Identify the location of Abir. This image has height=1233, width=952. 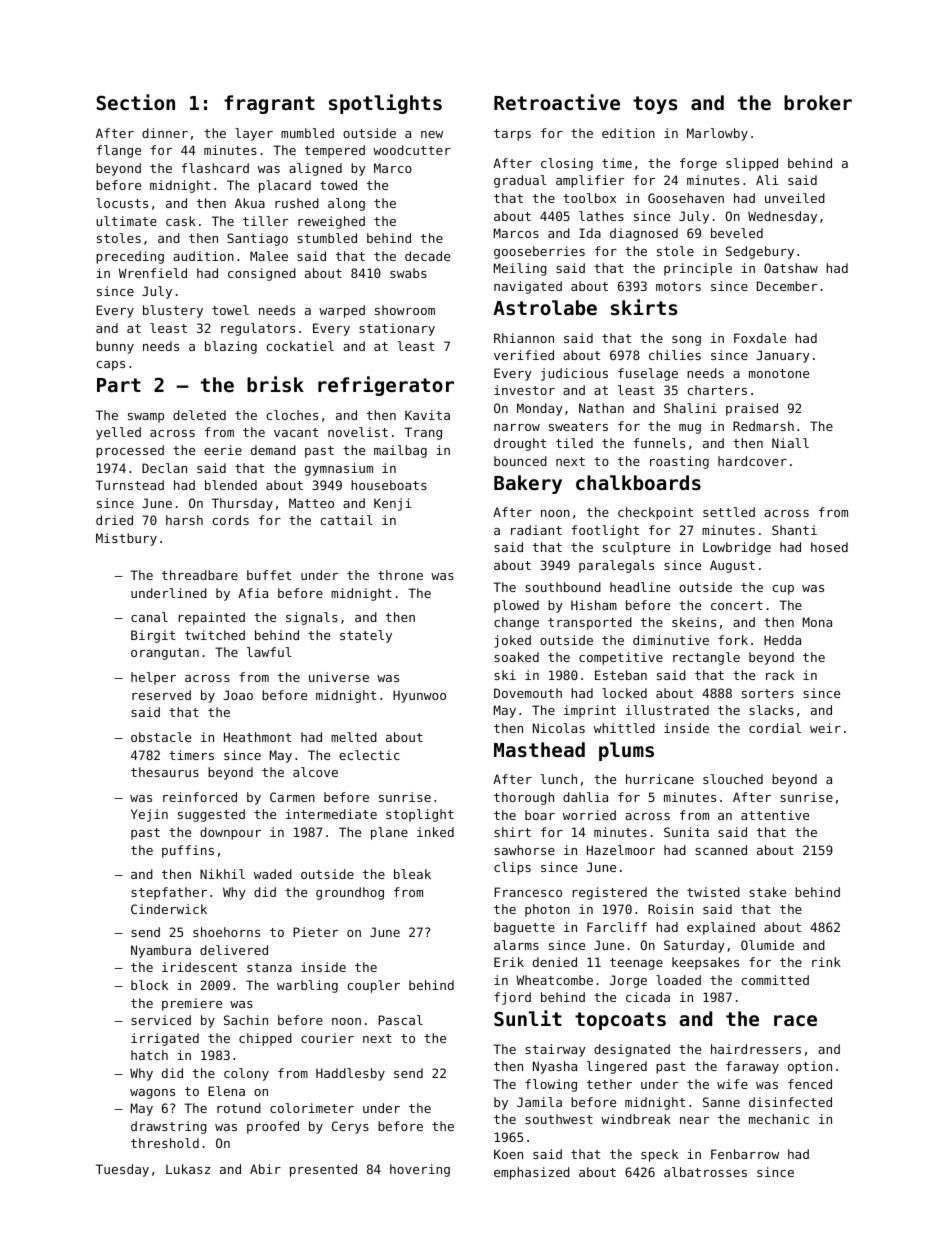
(265, 1169).
